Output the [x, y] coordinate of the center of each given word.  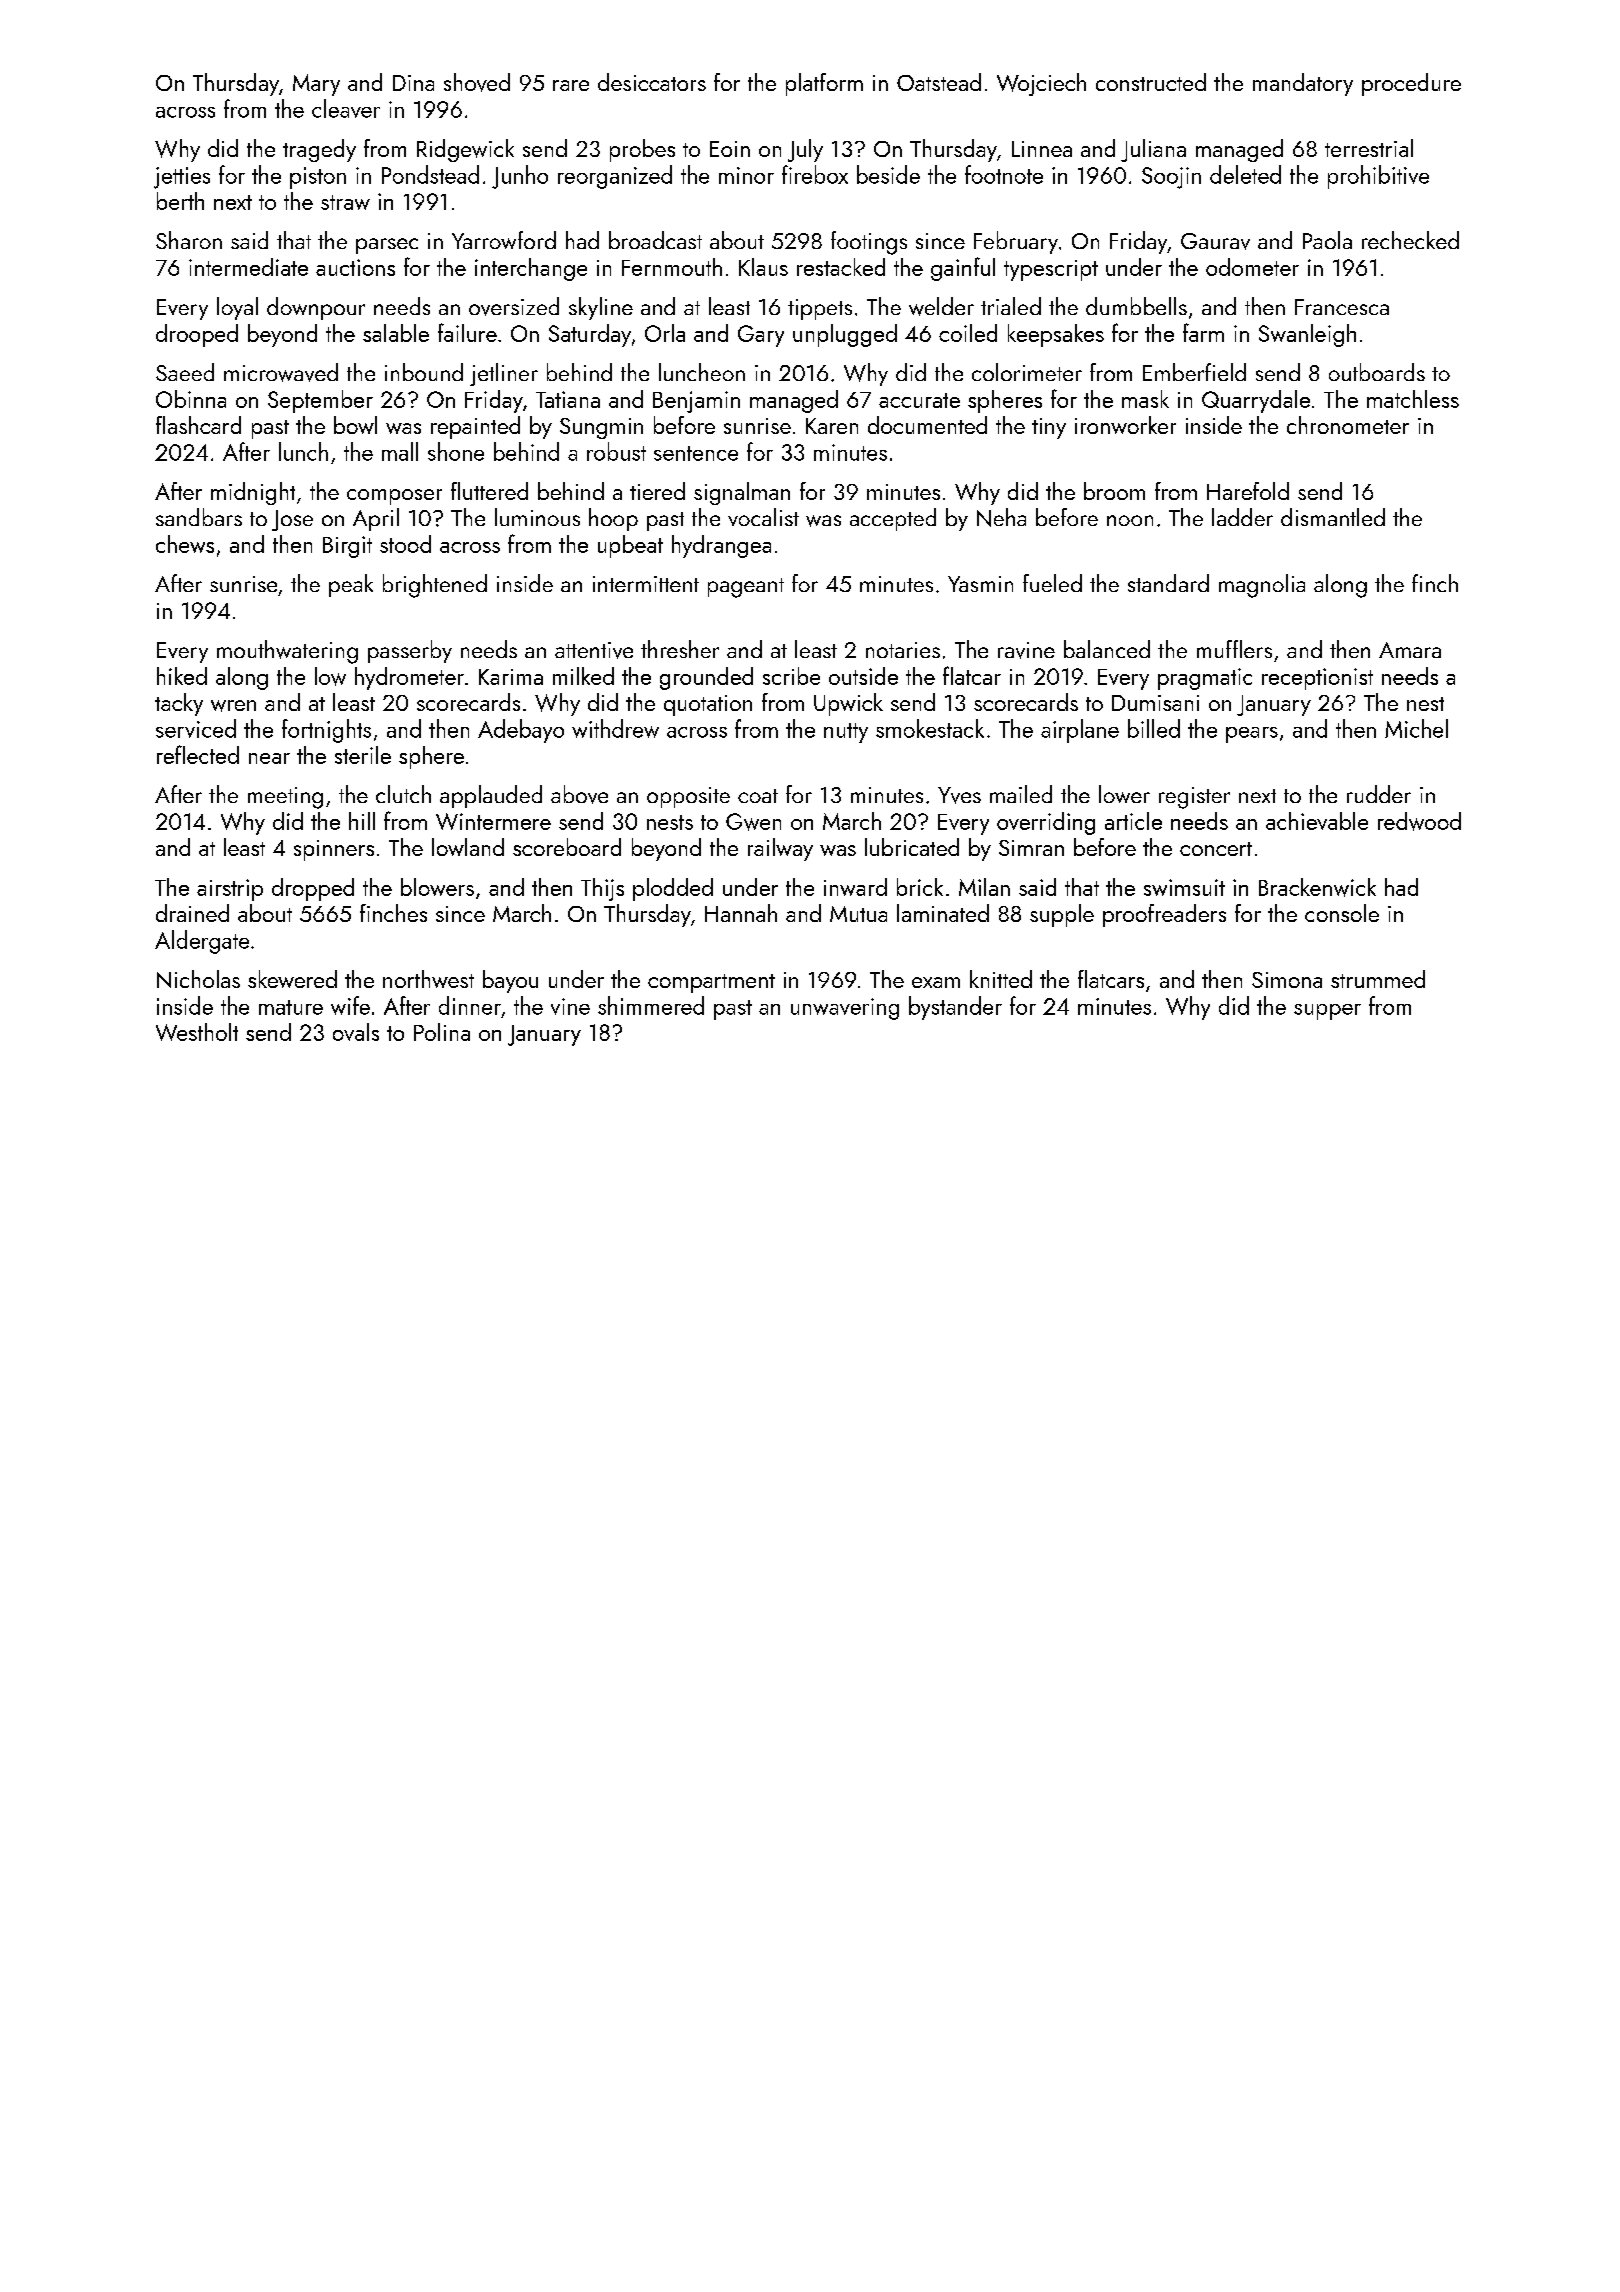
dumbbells [1136, 306]
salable [396, 333]
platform [824, 84]
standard [1168, 583]
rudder [1379, 794]
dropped [313, 889]
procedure [1411, 84]
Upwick [848, 704]
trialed [1011, 306]
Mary [316, 85]
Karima [511, 677]
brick [920, 887]
